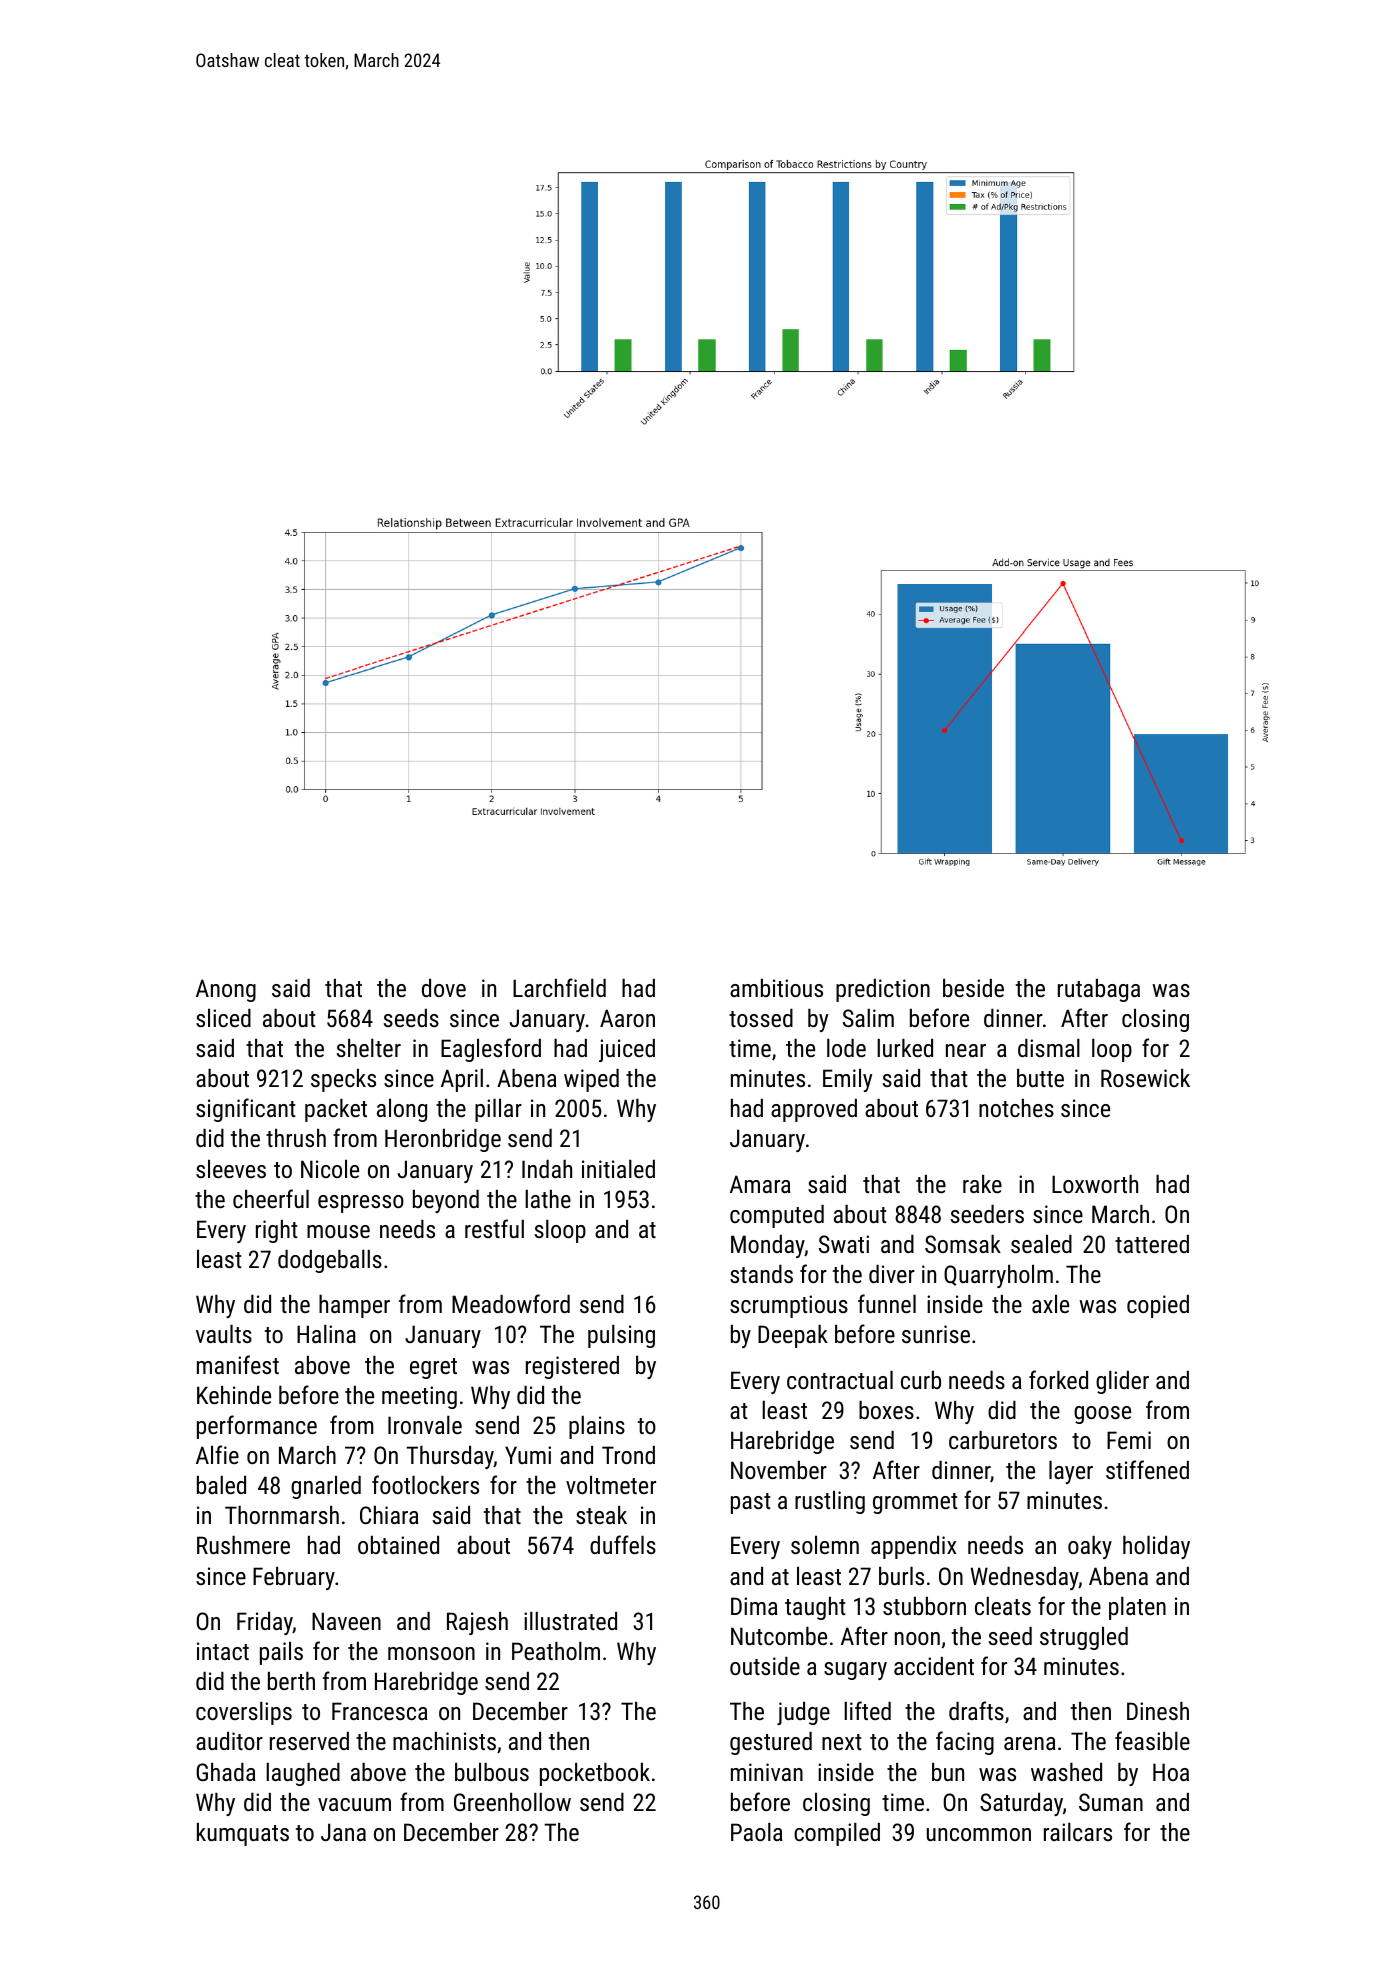  I want to click on holiday, so click(1156, 1547).
